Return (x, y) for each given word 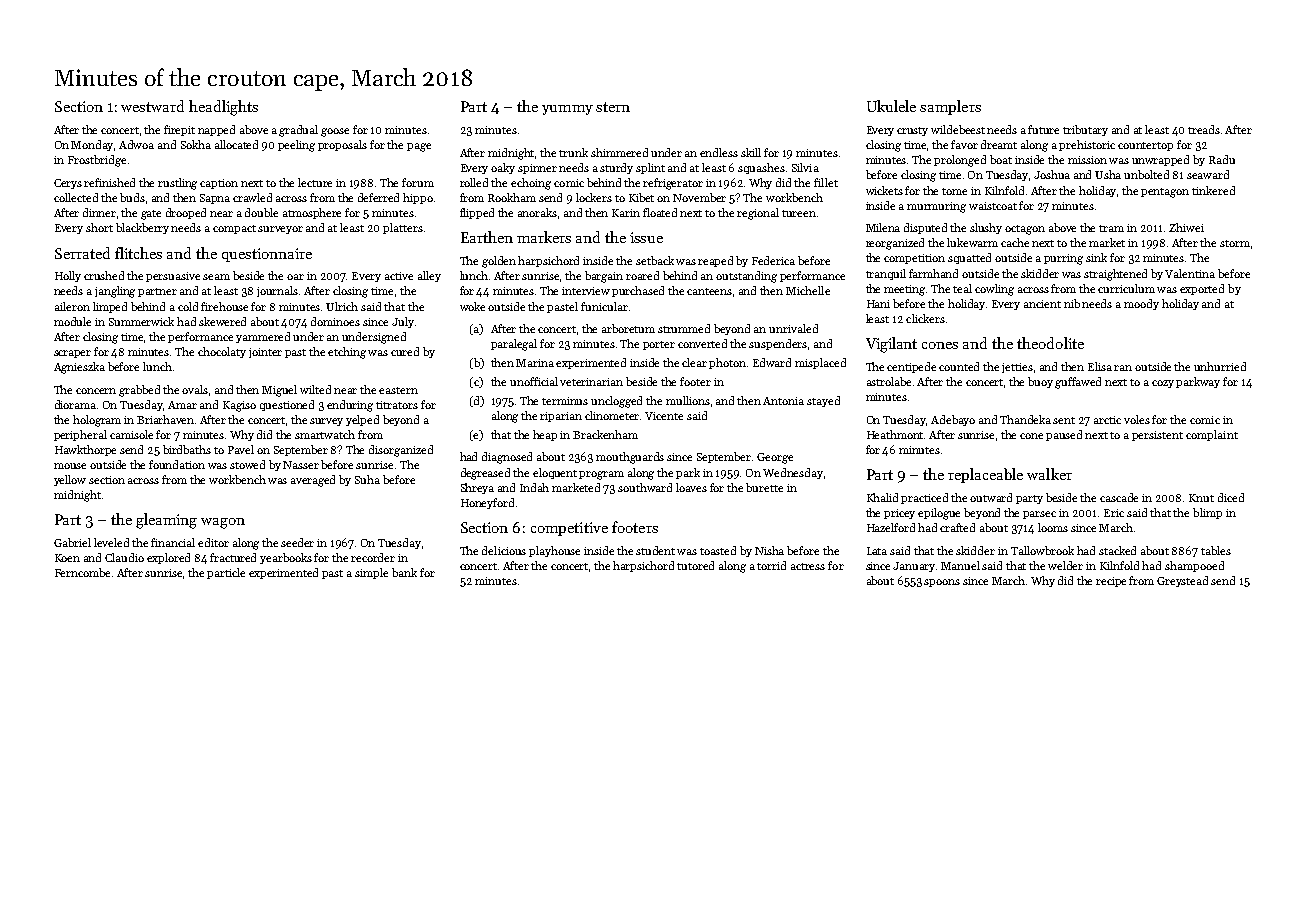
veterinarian (591, 382)
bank (404, 572)
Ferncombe (82, 572)
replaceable (985, 475)
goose (335, 132)
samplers (950, 107)
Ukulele (891, 106)
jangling (115, 292)
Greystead (1182, 581)
